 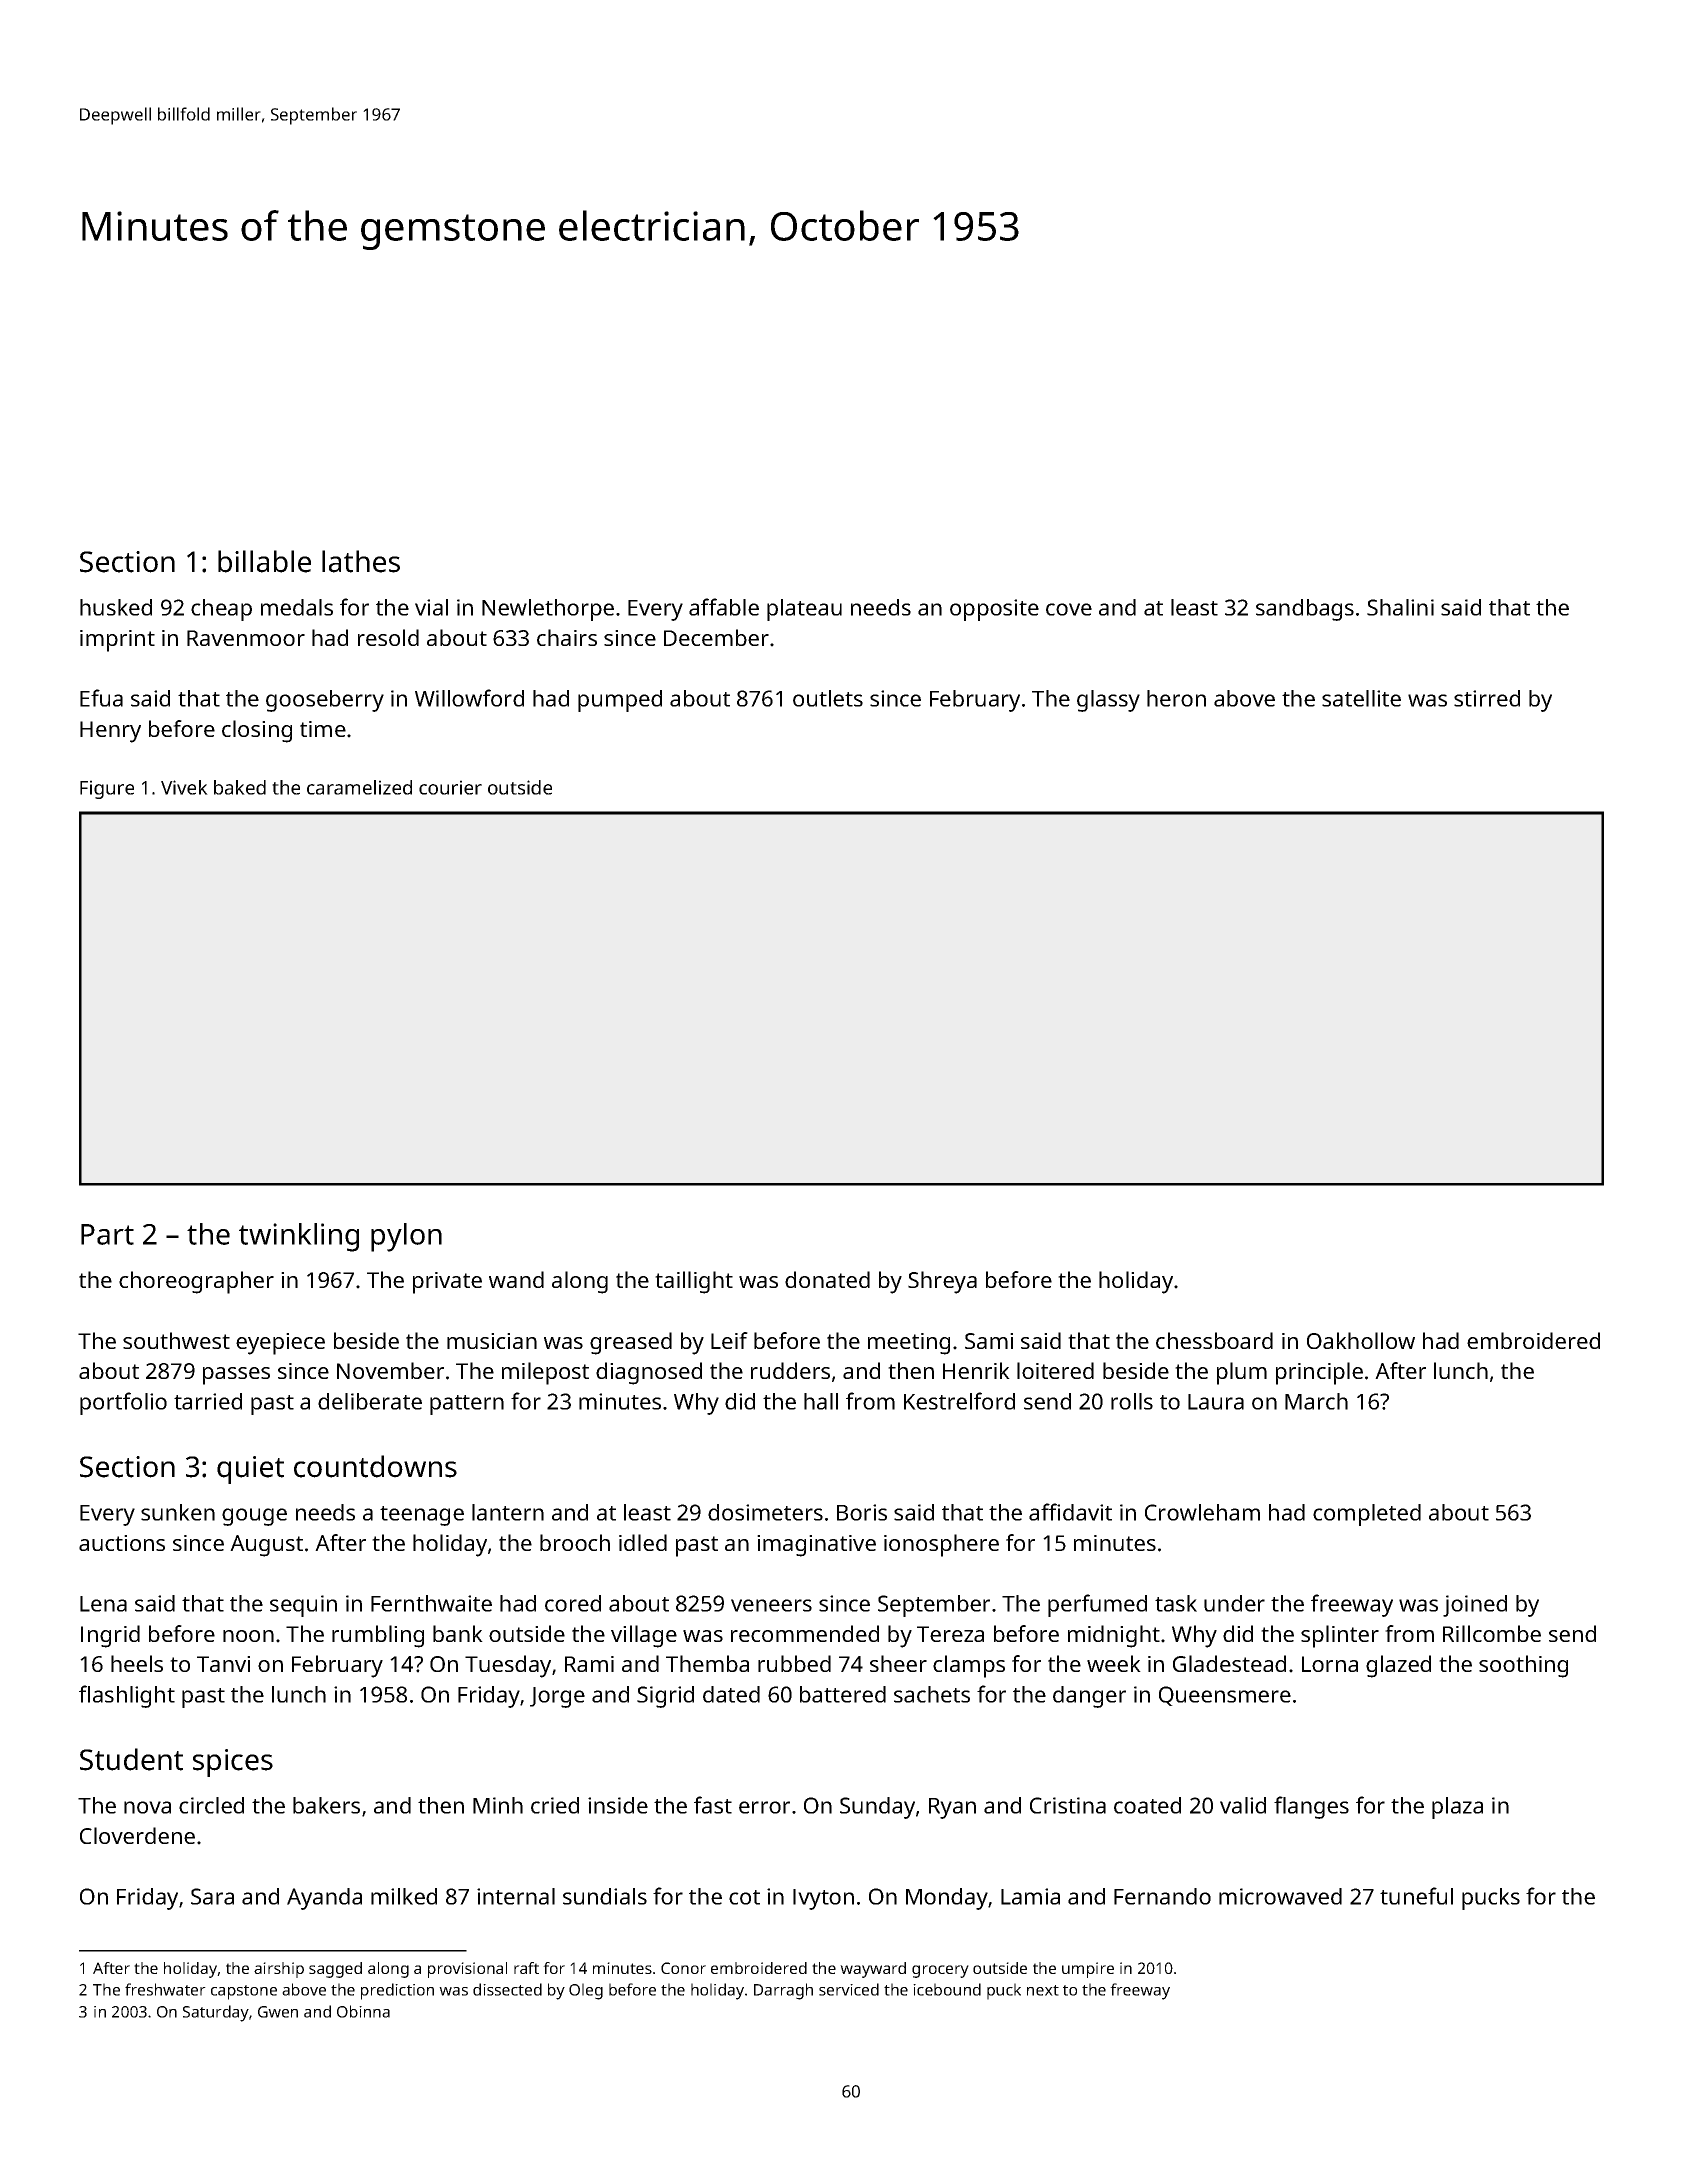 What do you see at coordinates (1108, 701) in the image?
I see `glassy` at bounding box center [1108, 701].
